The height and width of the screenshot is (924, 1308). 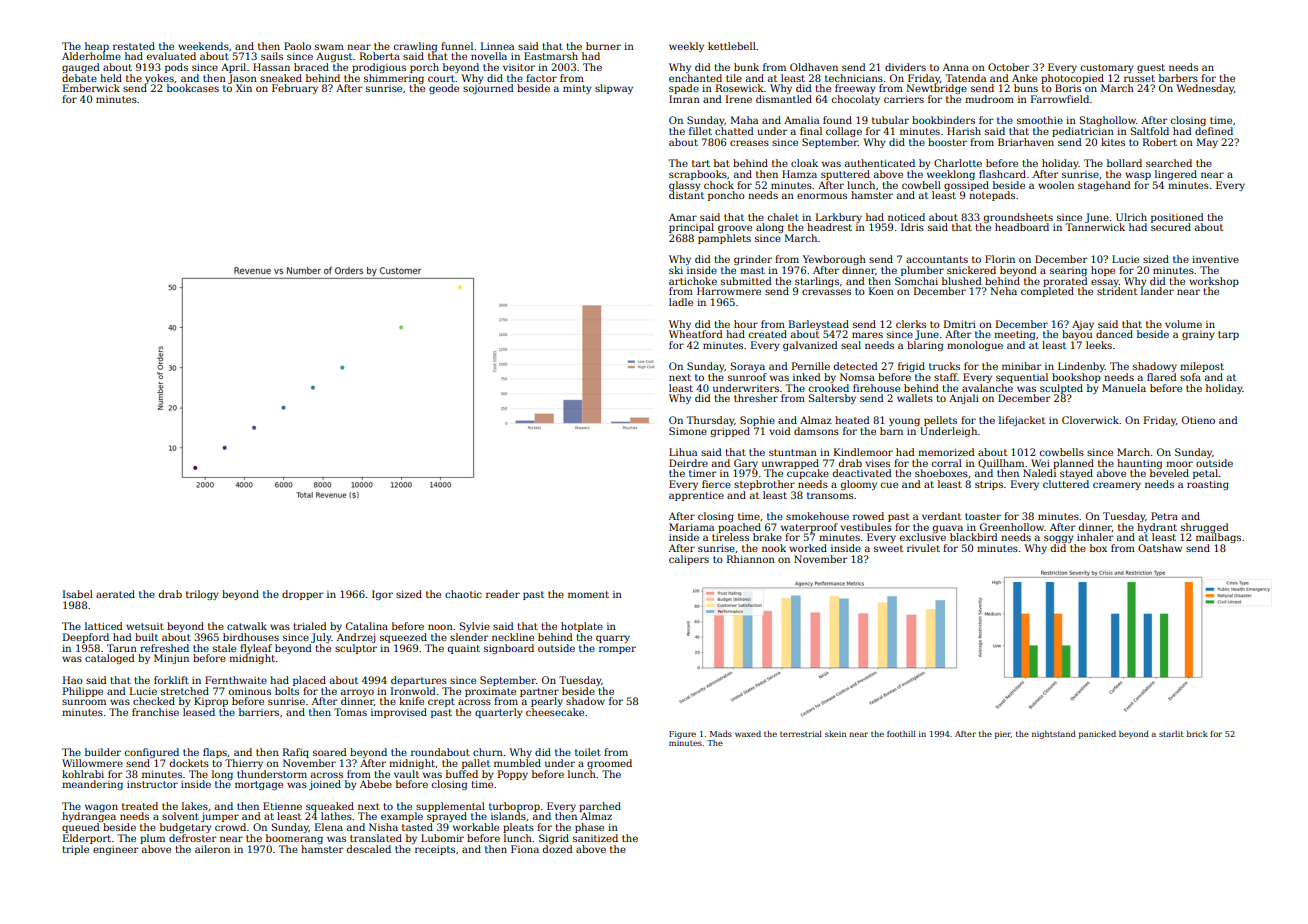 What do you see at coordinates (1197, 733) in the screenshot?
I see `brick` at bounding box center [1197, 733].
